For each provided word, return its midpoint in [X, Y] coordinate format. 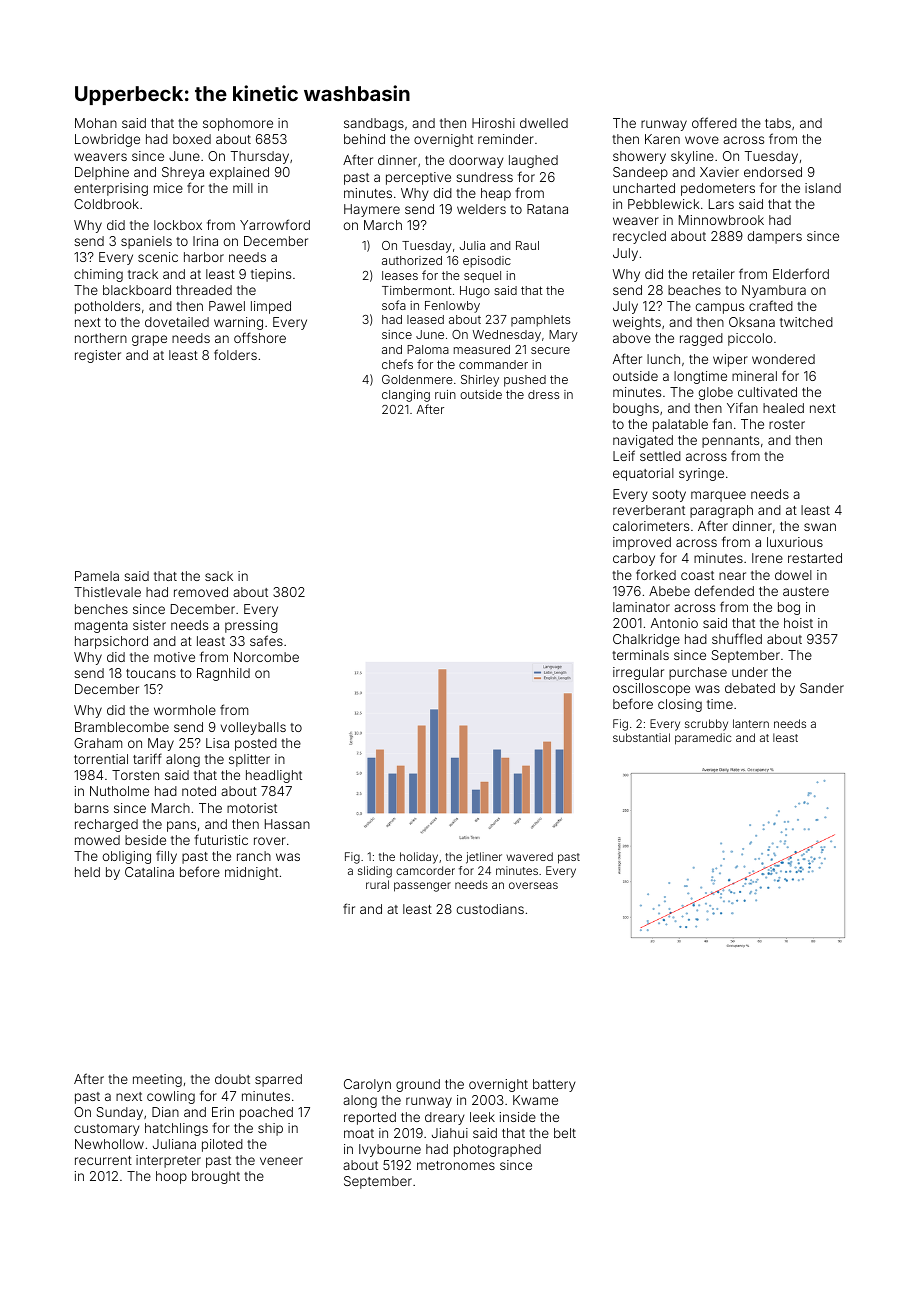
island [823, 188]
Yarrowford [275, 224]
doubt [232, 1079]
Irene [767, 558]
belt [565, 1133]
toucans [151, 673]
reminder [506, 139]
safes [266, 640]
